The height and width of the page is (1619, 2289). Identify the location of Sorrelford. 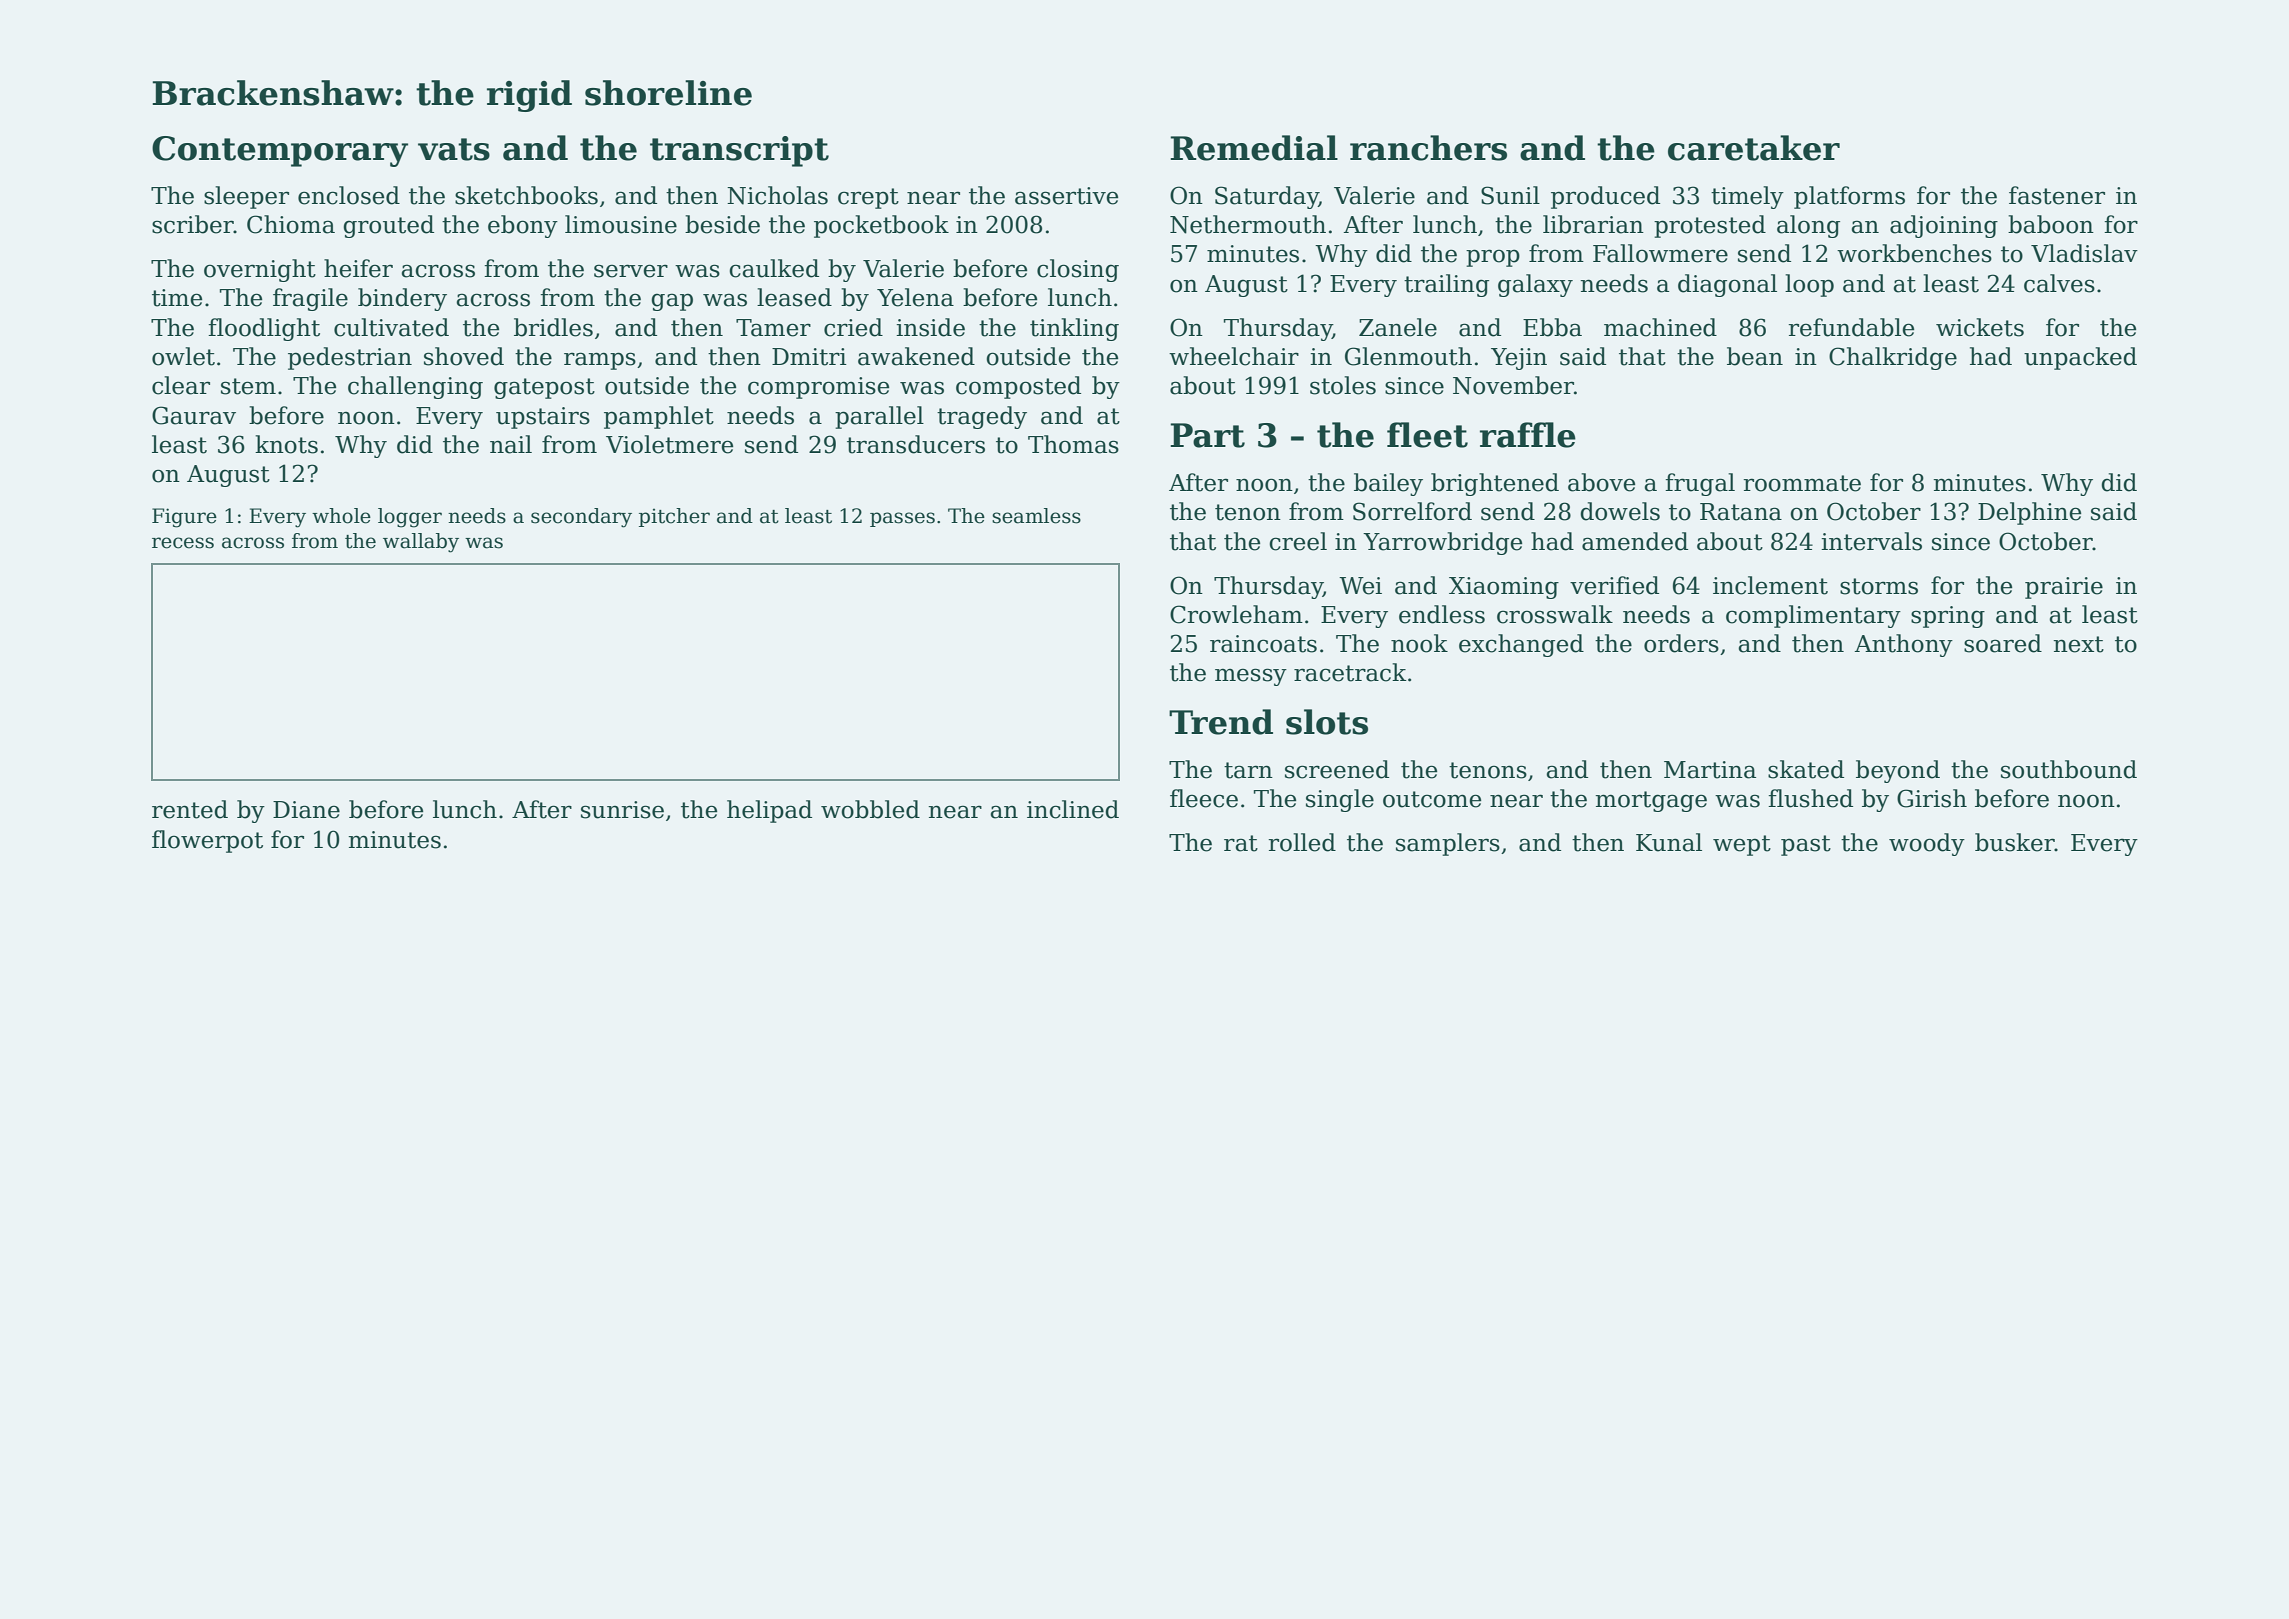
(1412, 511).
